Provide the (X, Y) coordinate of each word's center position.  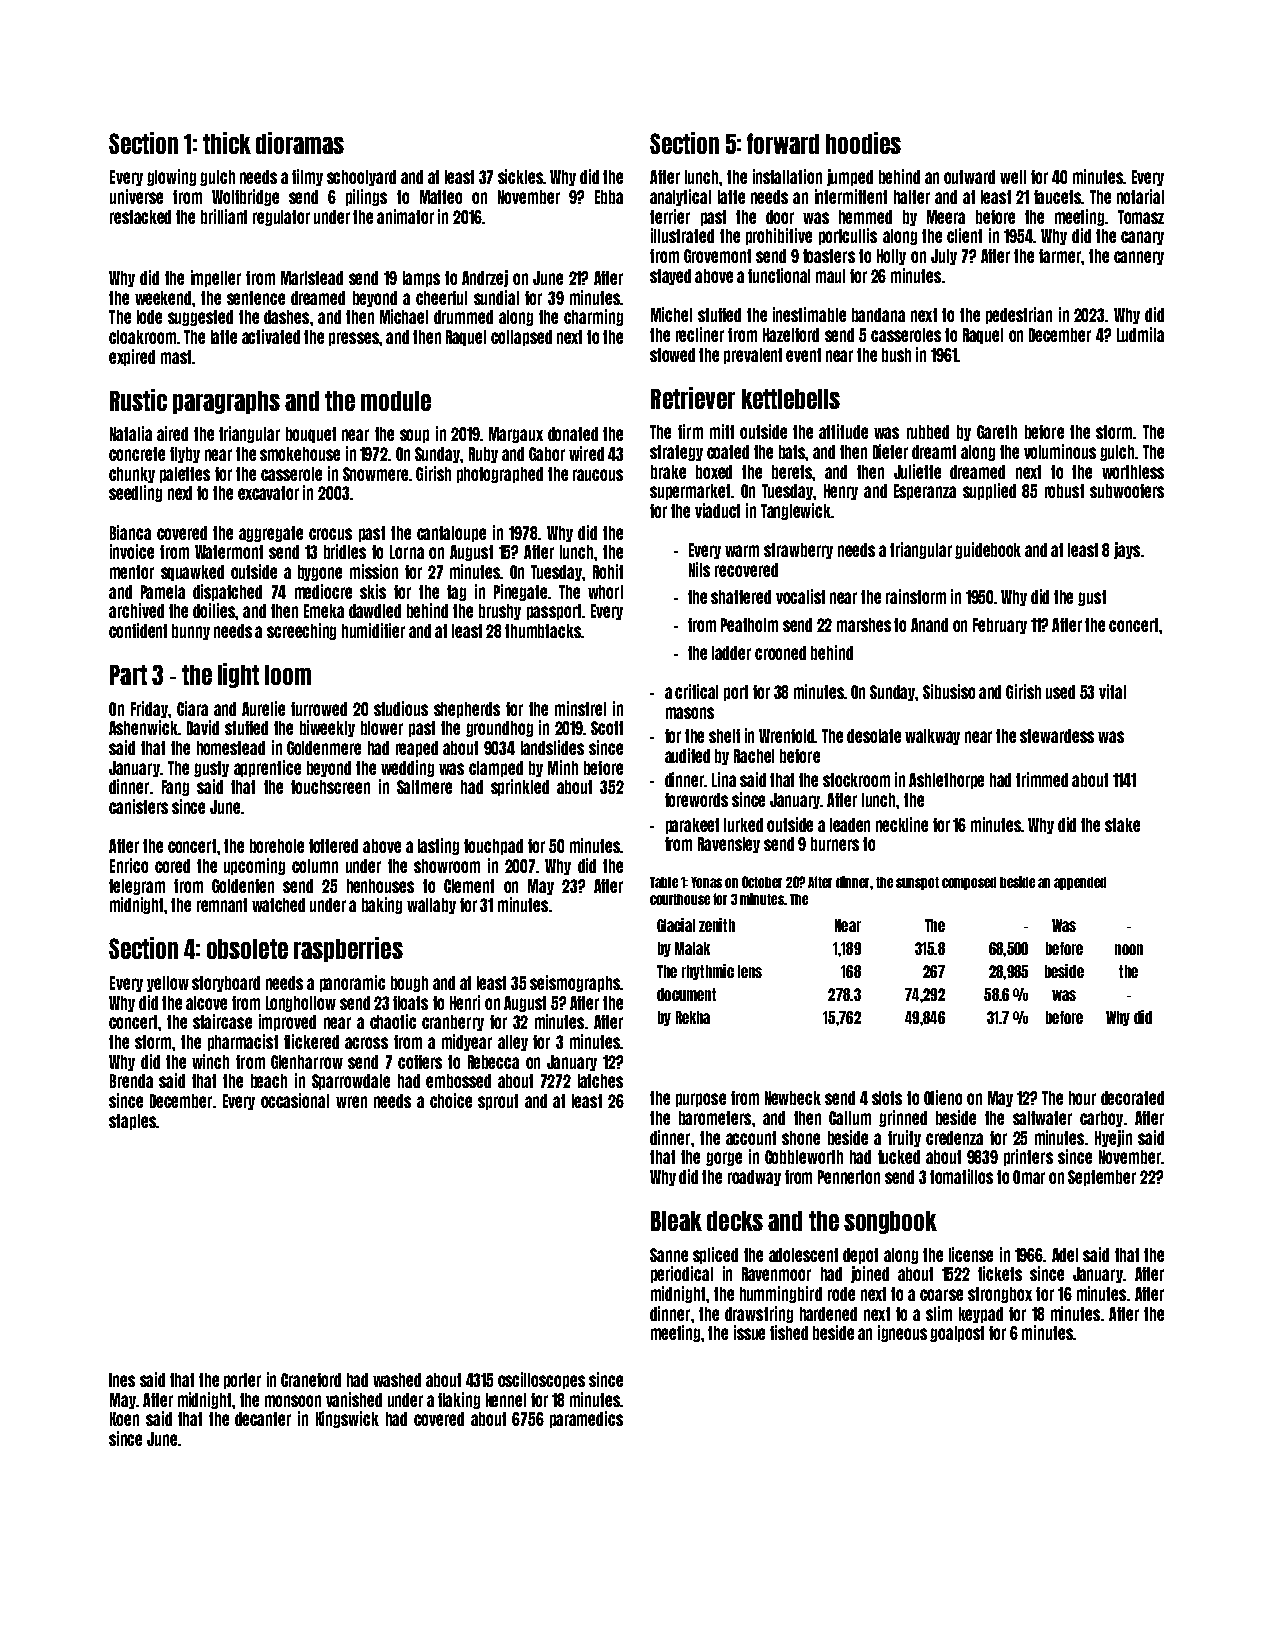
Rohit (608, 571)
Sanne (669, 1255)
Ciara (192, 708)
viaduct (717, 510)
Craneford (311, 1380)
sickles (520, 176)
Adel (1065, 1255)
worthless (1133, 472)
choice (451, 1100)
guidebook (988, 550)
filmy (307, 177)
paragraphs (226, 402)
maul (830, 276)
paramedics (586, 1419)
